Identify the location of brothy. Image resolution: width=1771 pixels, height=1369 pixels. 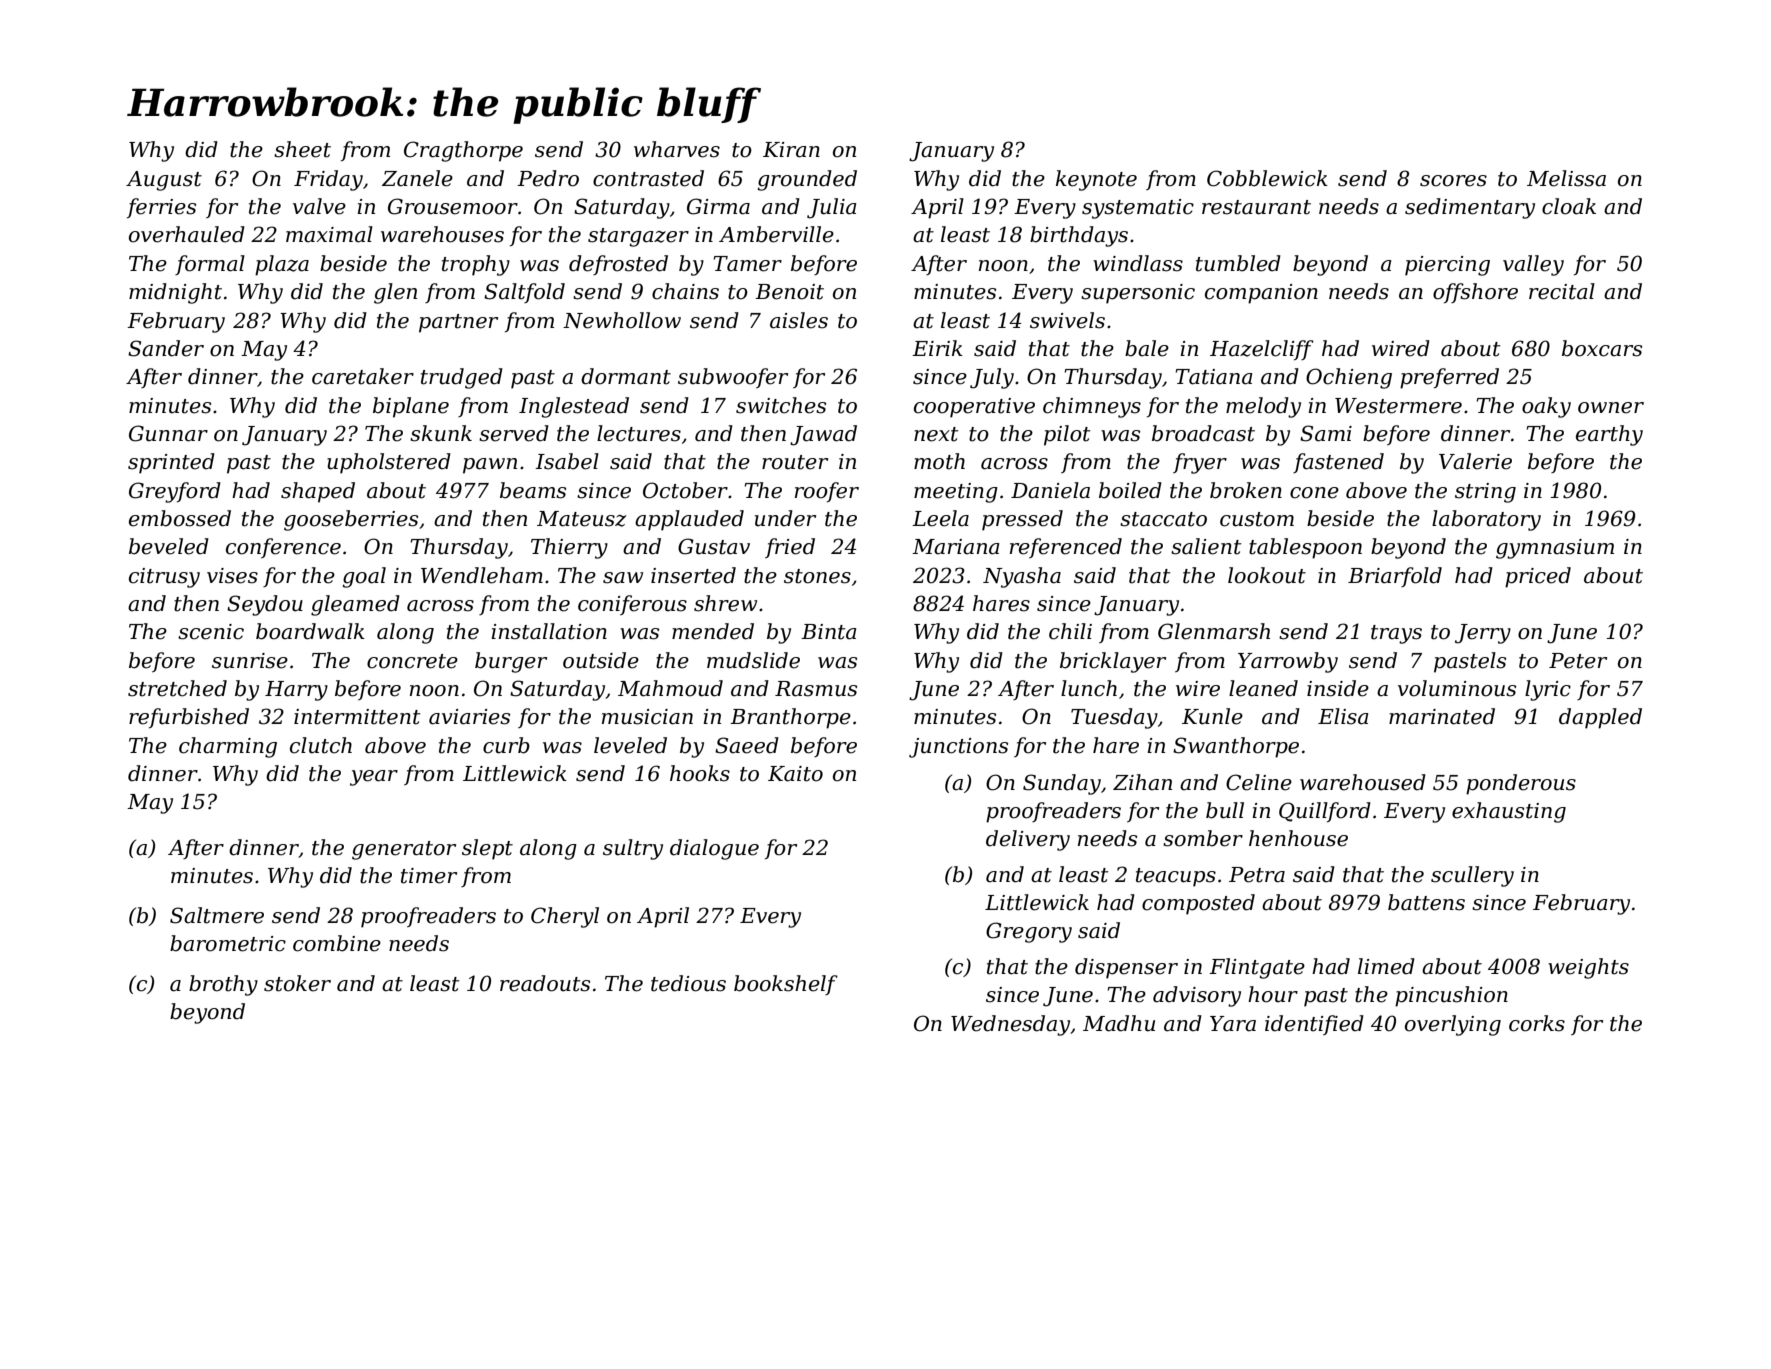
(223, 985).
